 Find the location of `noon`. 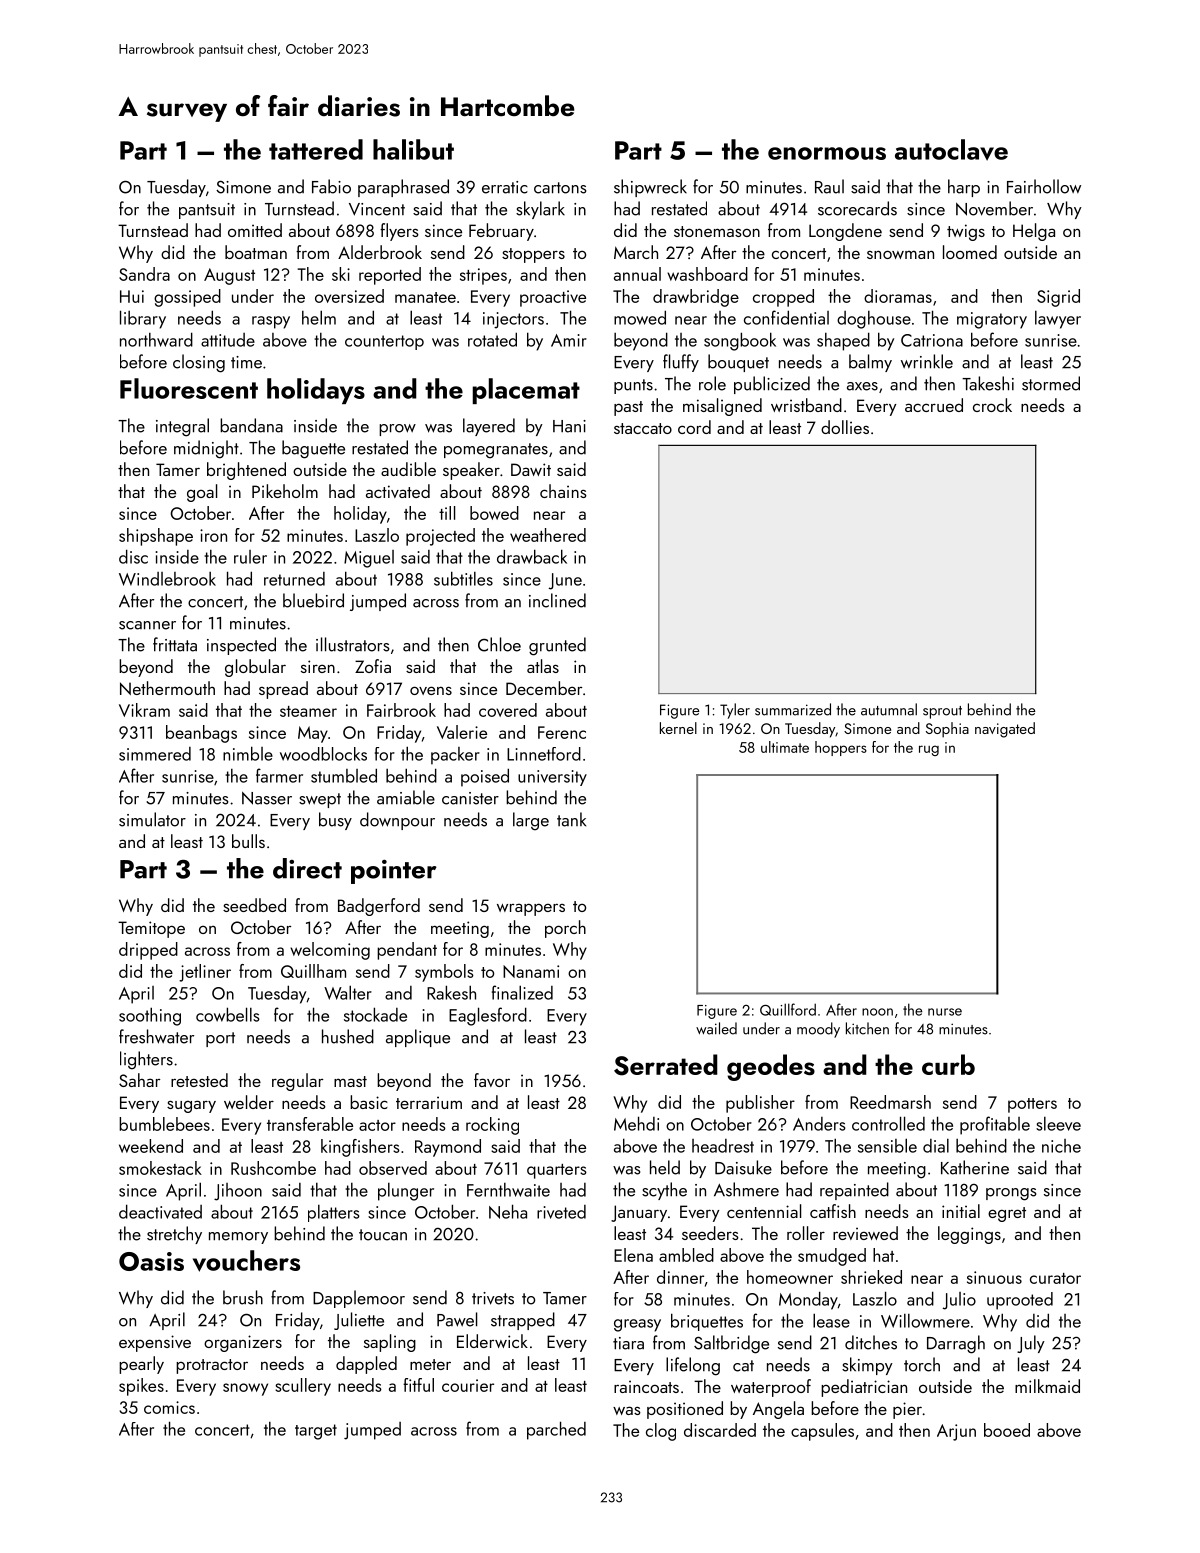

noon is located at coordinates (877, 1012).
